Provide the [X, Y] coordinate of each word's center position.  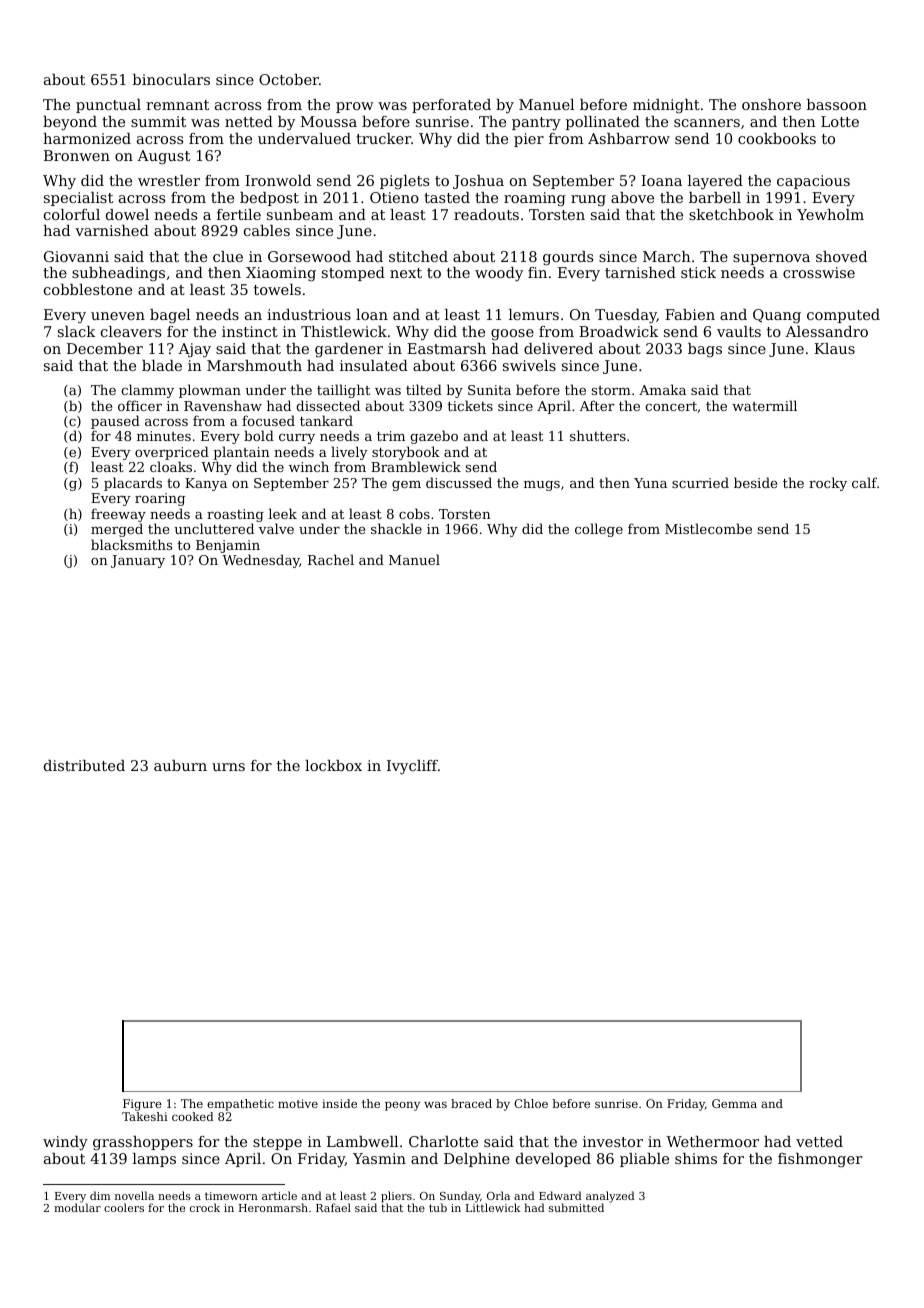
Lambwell [362, 1141]
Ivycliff [412, 767]
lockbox [333, 765]
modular [77, 1208]
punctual [108, 106]
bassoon [837, 104]
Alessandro [826, 331]
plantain [242, 453]
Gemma [734, 1103]
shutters [598, 435]
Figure [142, 1105]
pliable [644, 1160]
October [289, 79]
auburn [180, 765]
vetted [819, 1141]
